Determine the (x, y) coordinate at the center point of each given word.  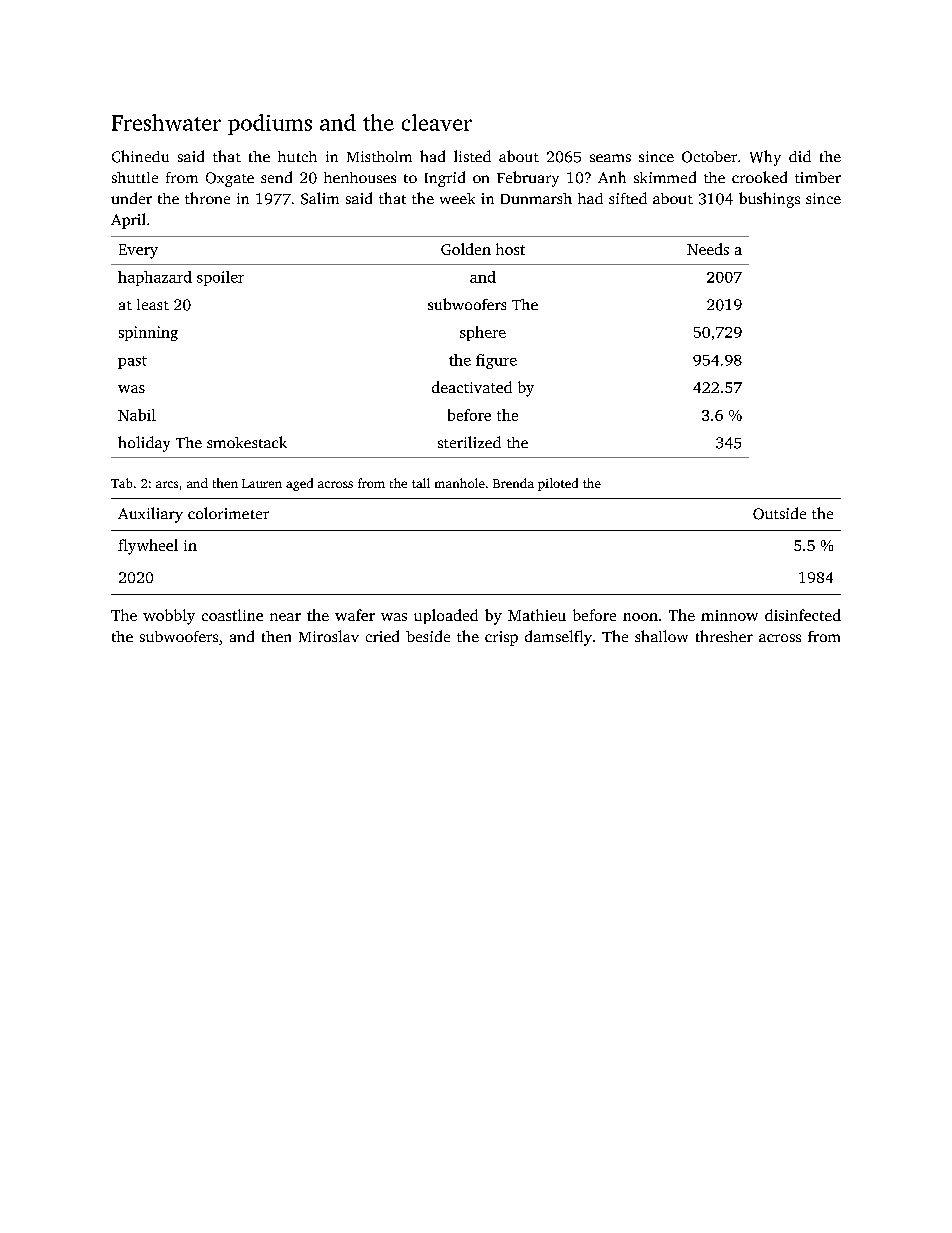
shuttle (135, 177)
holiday (144, 444)
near (285, 617)
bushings (769, 200)
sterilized (469, 442)
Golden (466, 249)
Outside (779, 513)
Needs (708, 249)
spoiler (220, 278)
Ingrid (445, 179)
